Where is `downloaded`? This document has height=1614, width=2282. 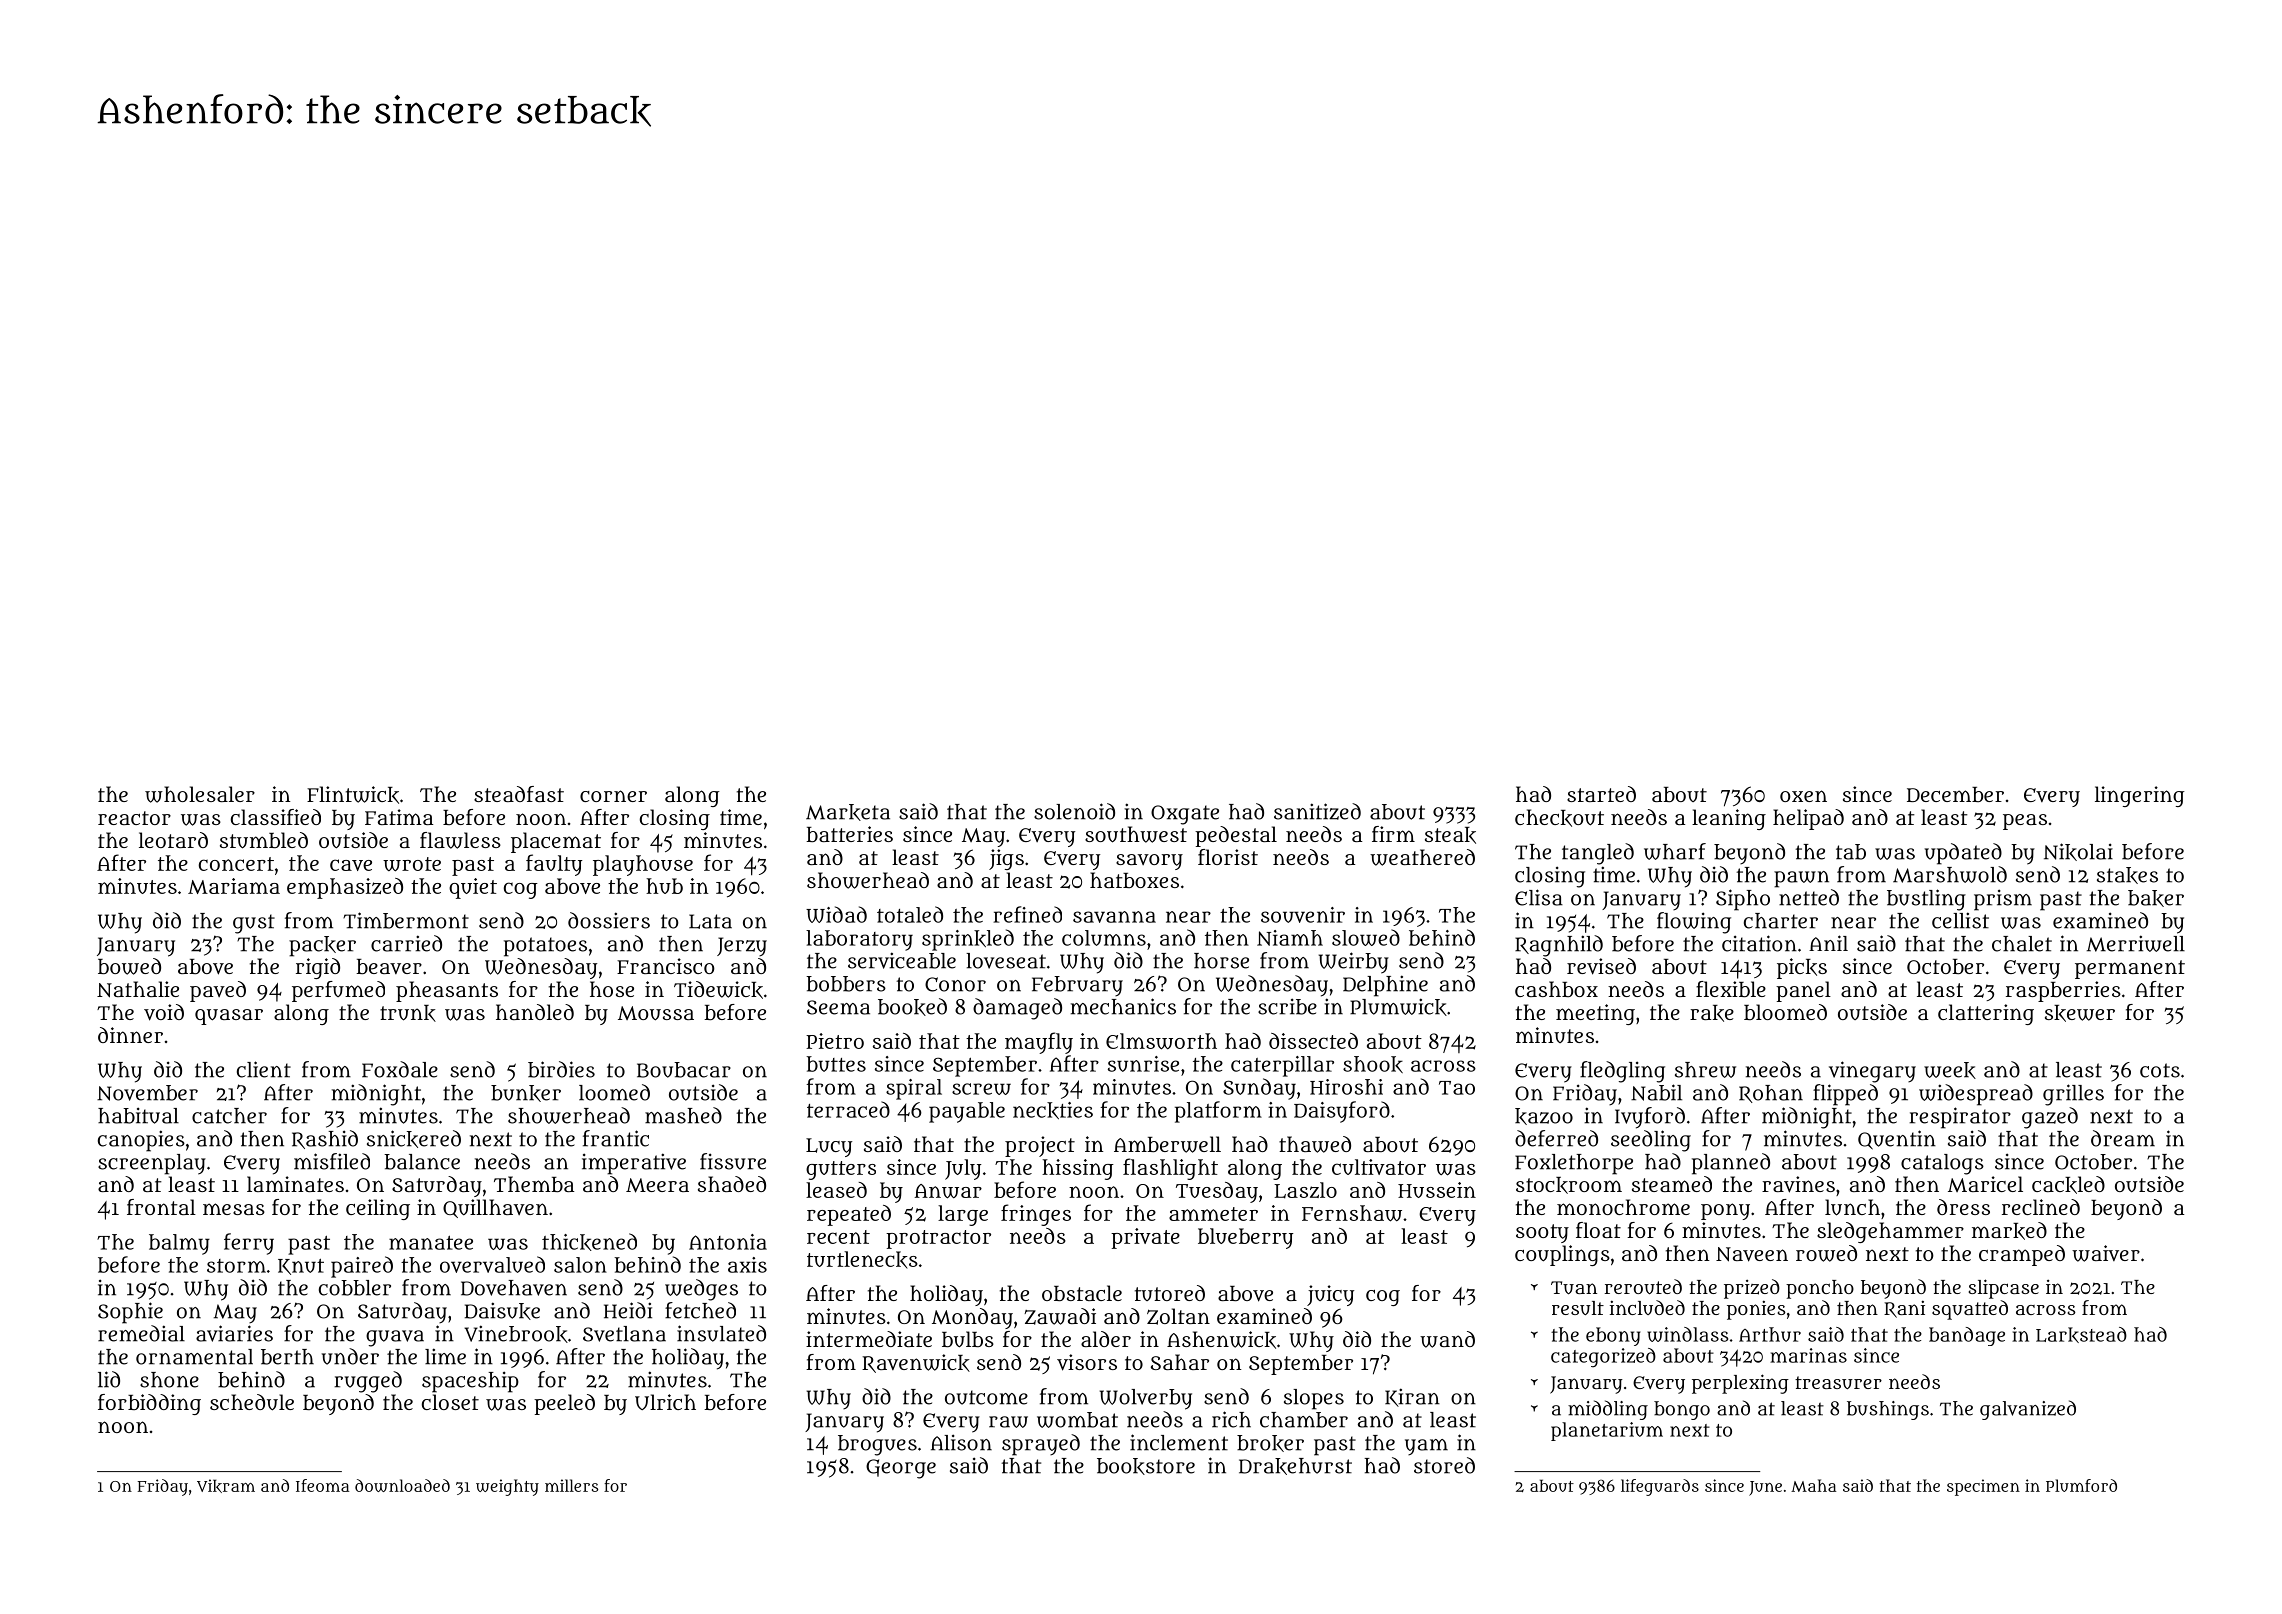
downloaded is located at coordinates (402, 1485).
